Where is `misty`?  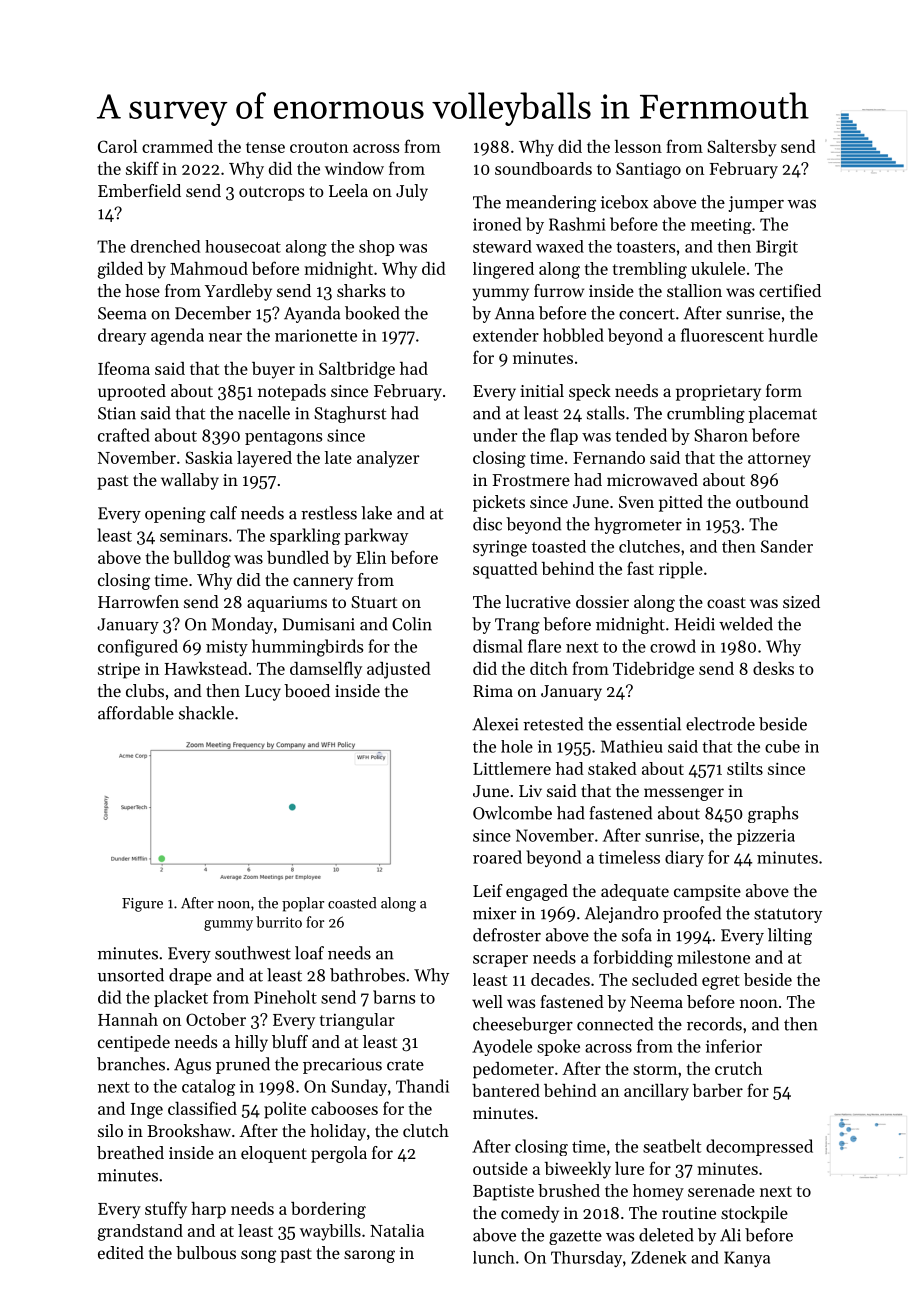
misty is located at coordinates (227, 648).
